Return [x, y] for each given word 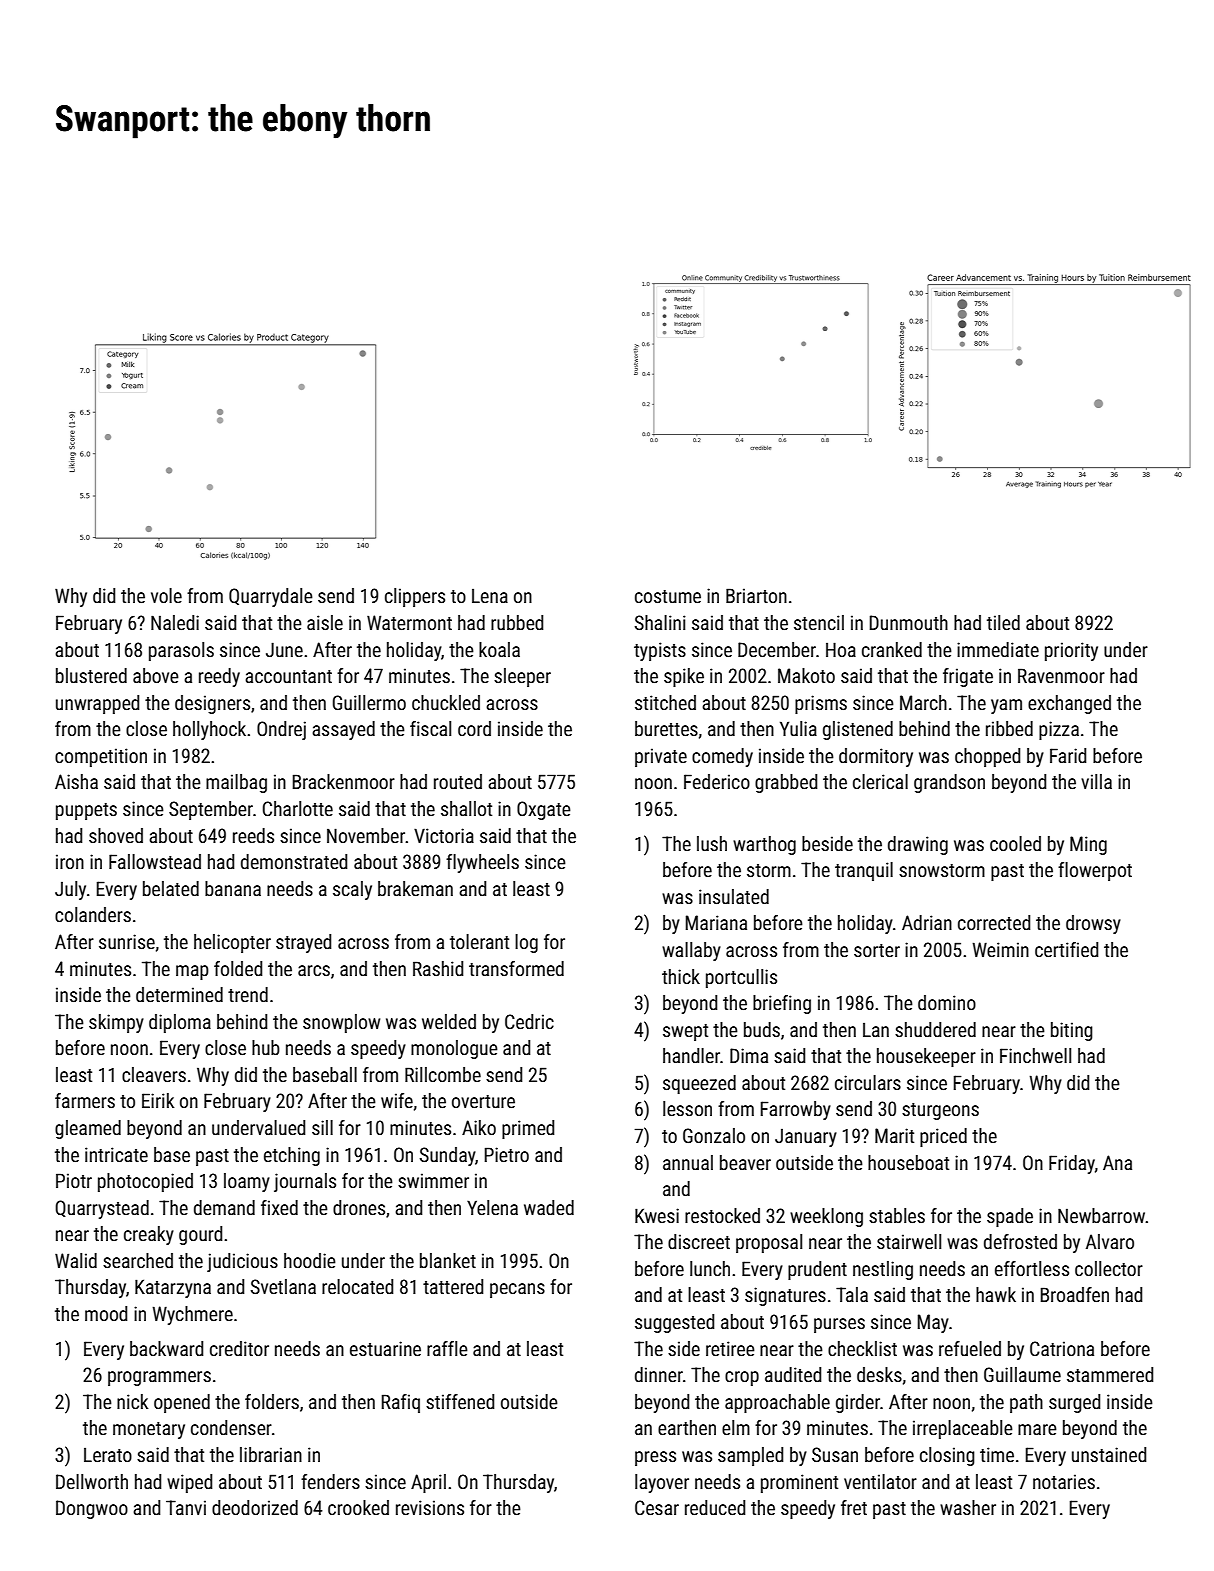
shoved [116, 835]
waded [549, 1207]
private [661, 757]
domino [947, 1002]
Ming [1088, 845]
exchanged [1069, 704]
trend [248, 994]
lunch [710, 1268]
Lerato [108, 1455]
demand [224, 1207]
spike [684, 677]
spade [1010, 1217]
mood [106, 1313]
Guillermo [369, 702]
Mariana [716, 922]
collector [1109, 1268]
